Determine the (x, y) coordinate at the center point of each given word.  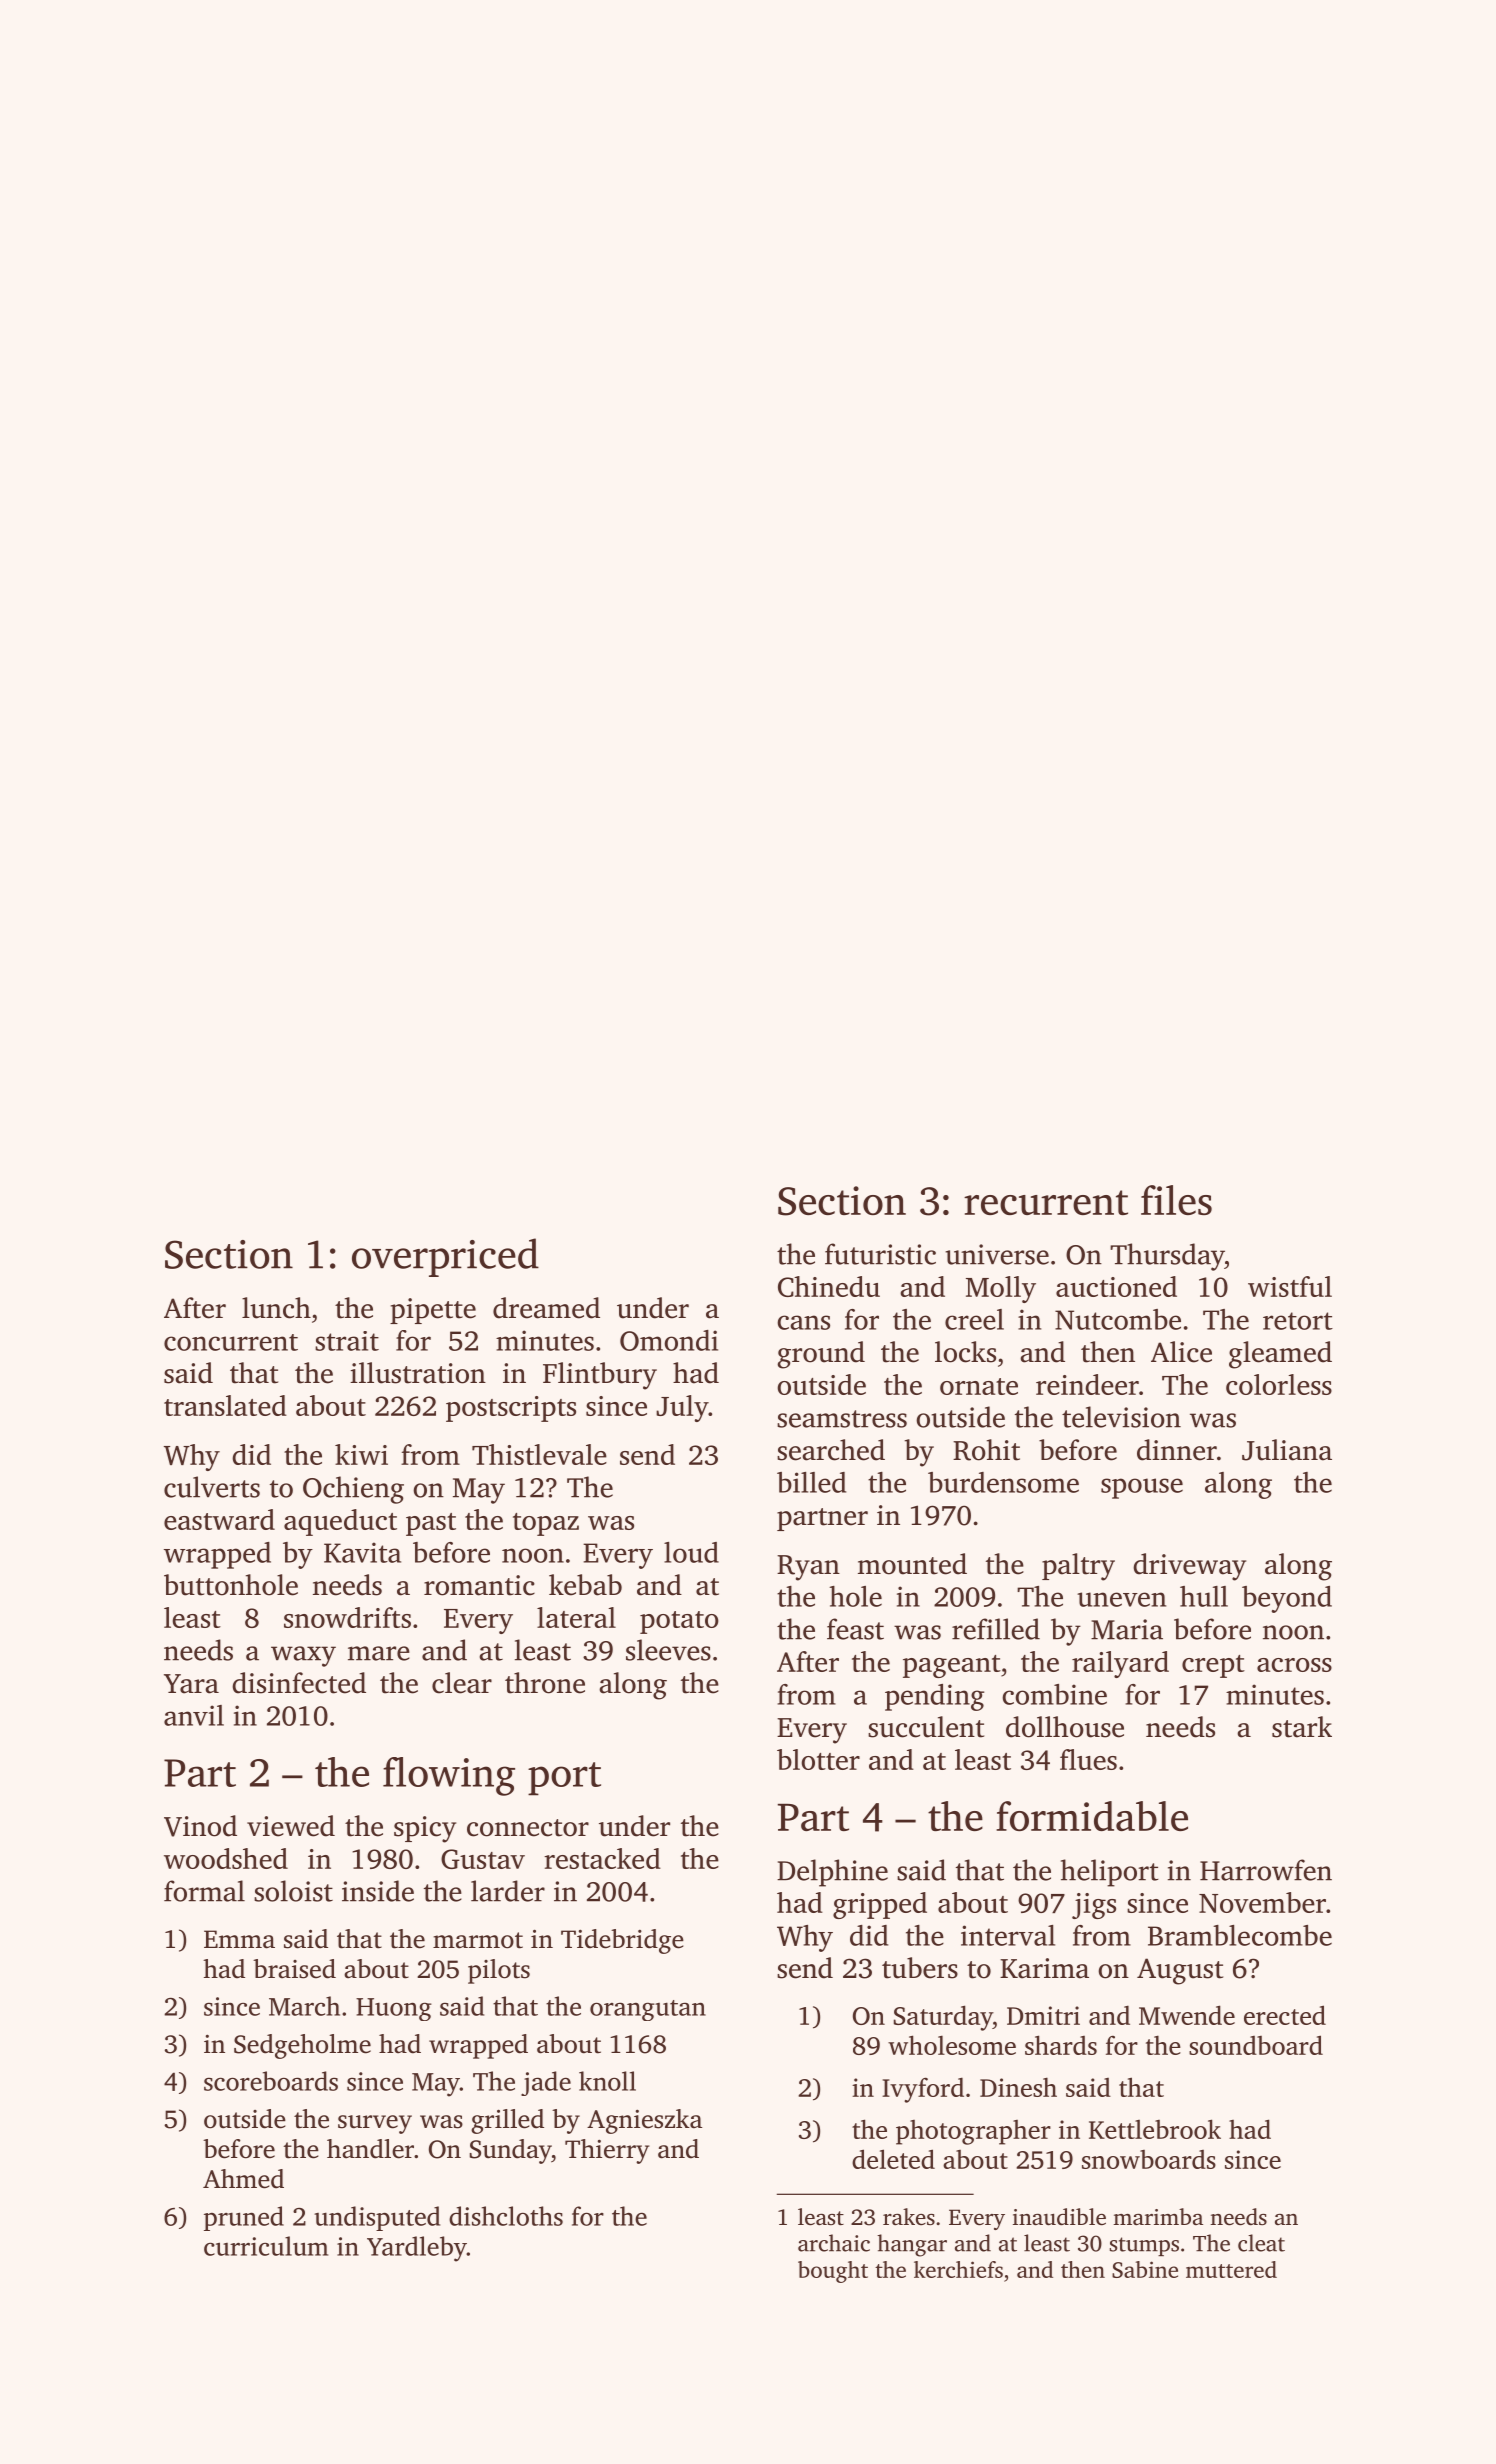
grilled (507, 2121)
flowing (449, 1776)
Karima (1044, 1968)
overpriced (445, 1257)
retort (1298, 1321)
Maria (1127, 1629)
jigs (1094, 1906)
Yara (191, 1684)
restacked (602, 1858)
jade (546, 2083)
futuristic (880, 1254)
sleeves (668, 1650)
